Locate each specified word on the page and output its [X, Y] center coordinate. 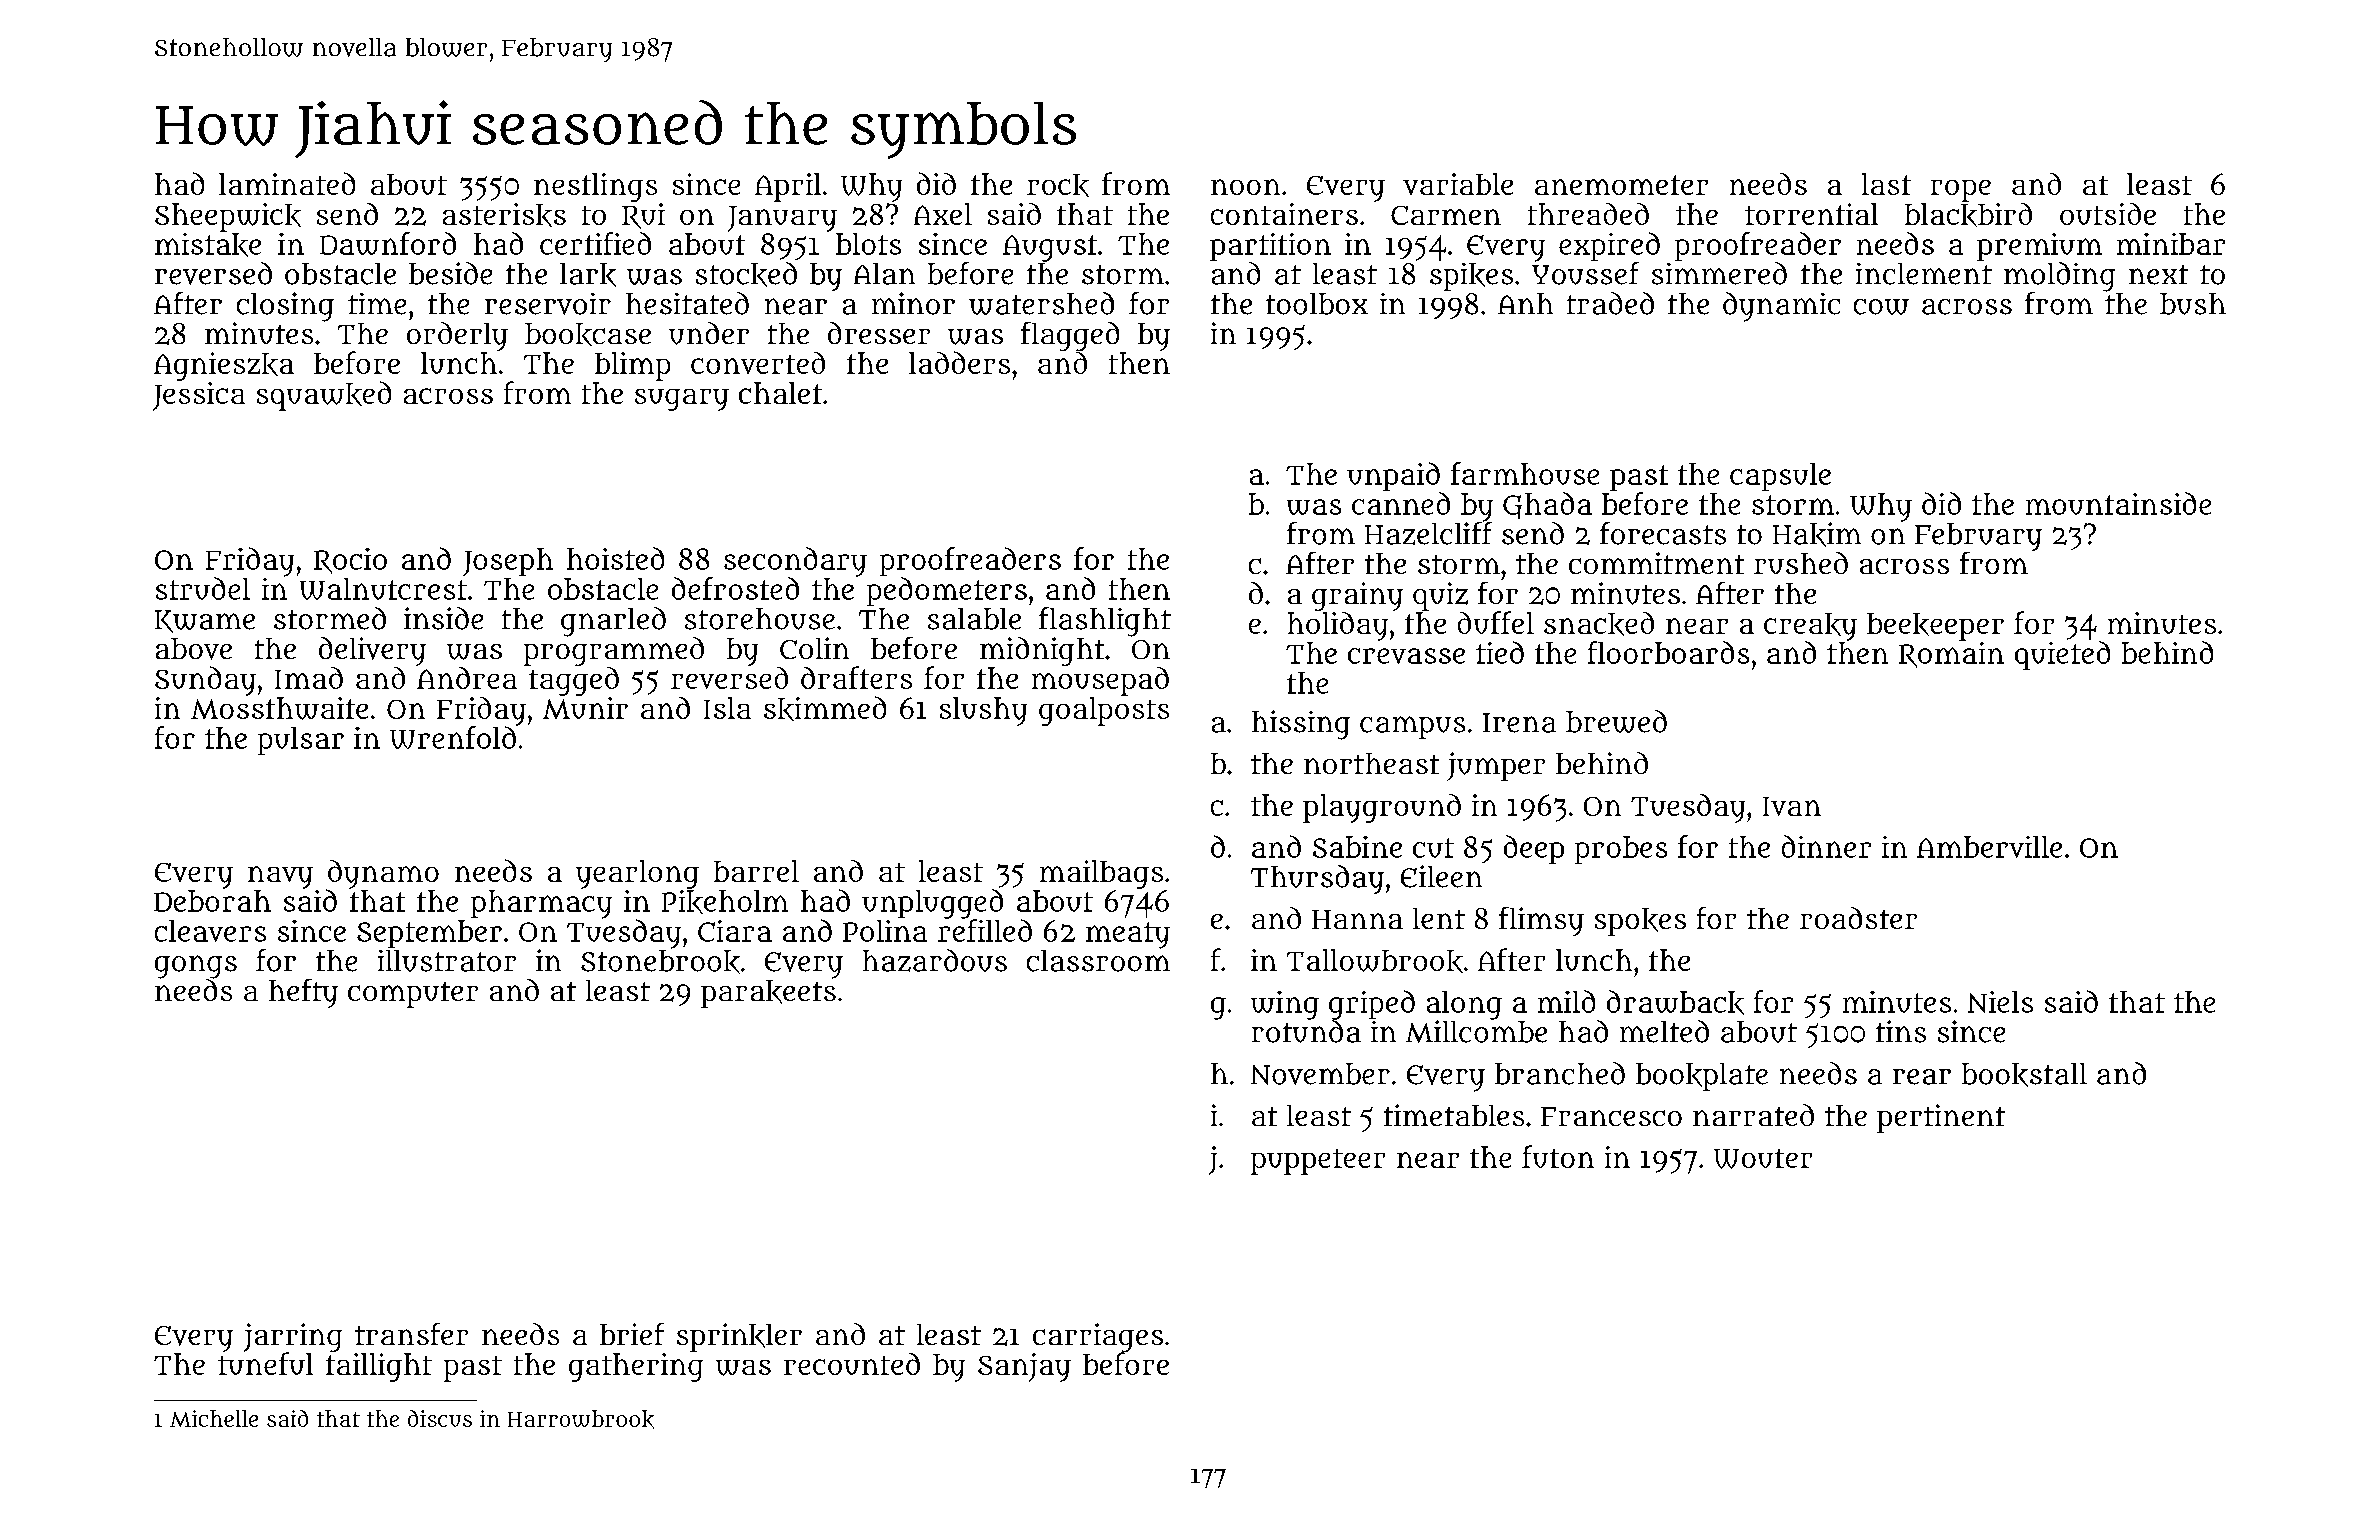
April [788, 187]
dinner [1826, 846]
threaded [1588, 214]
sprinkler [739, 1337]
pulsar [301, 741]
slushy [983, 711]
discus [440, 1418]
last [1886, 184]
